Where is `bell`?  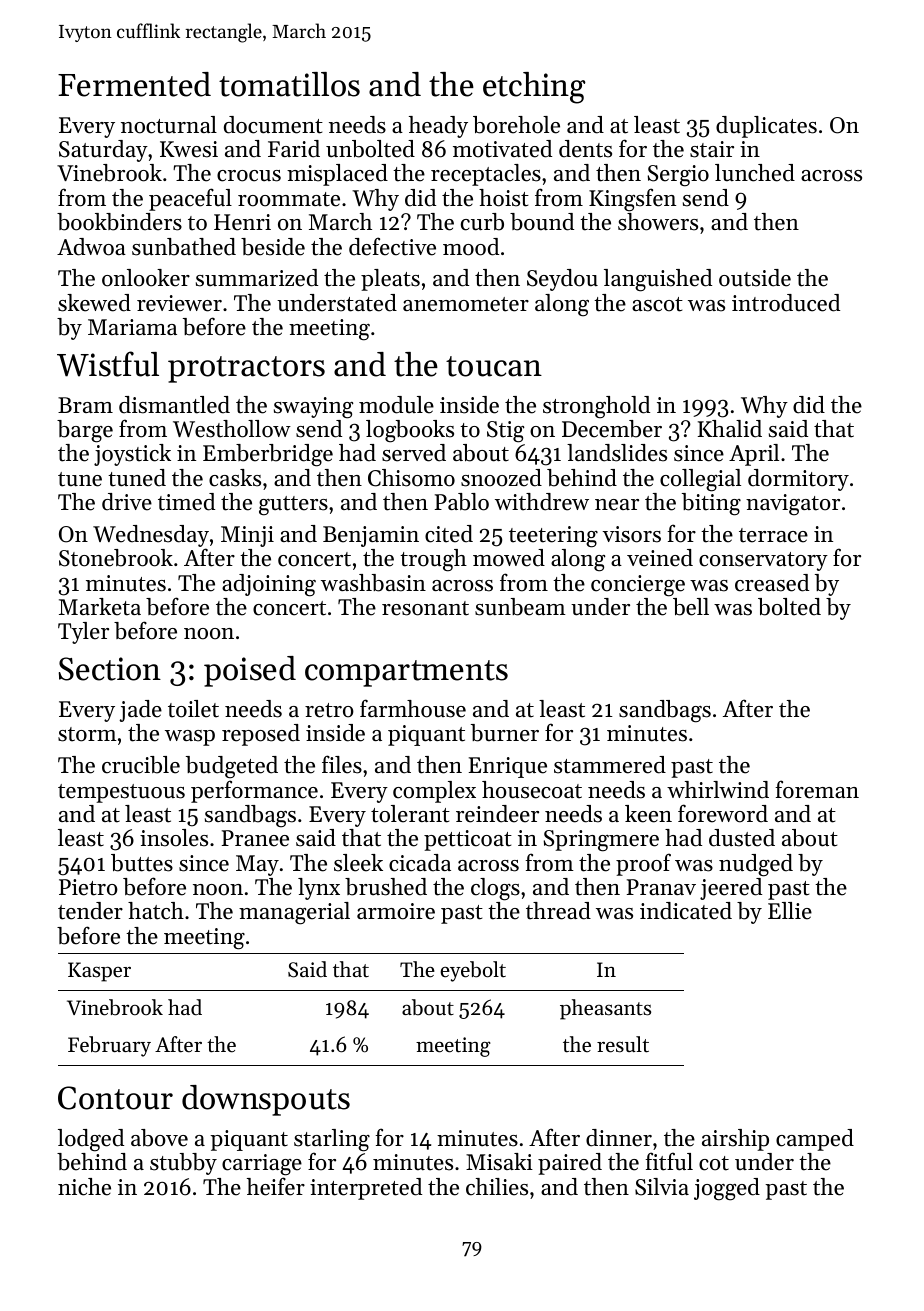
bell is located at coordinates (691, 607).
